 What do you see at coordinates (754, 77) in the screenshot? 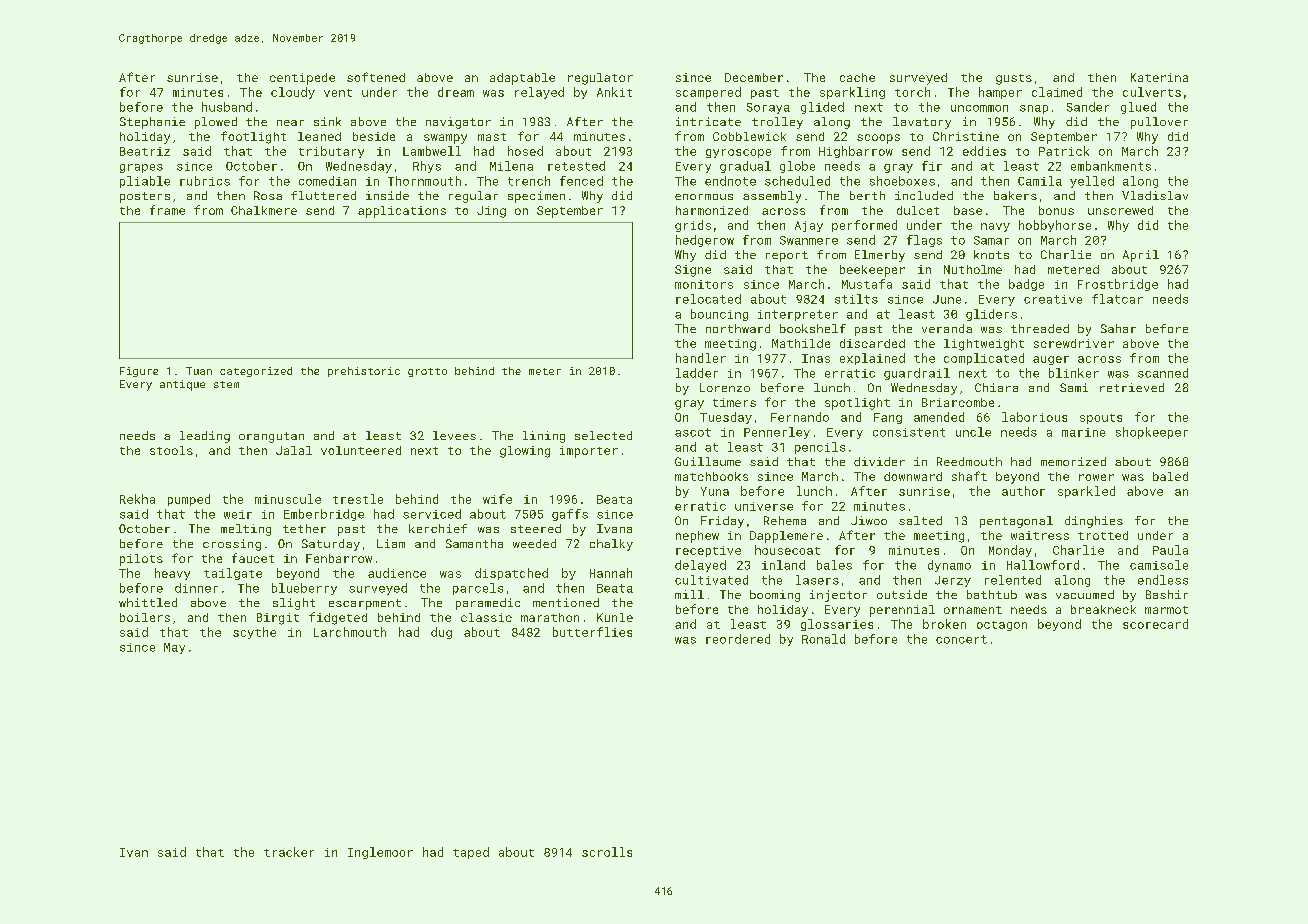
I see `December` at bounding box center [754, 77].
